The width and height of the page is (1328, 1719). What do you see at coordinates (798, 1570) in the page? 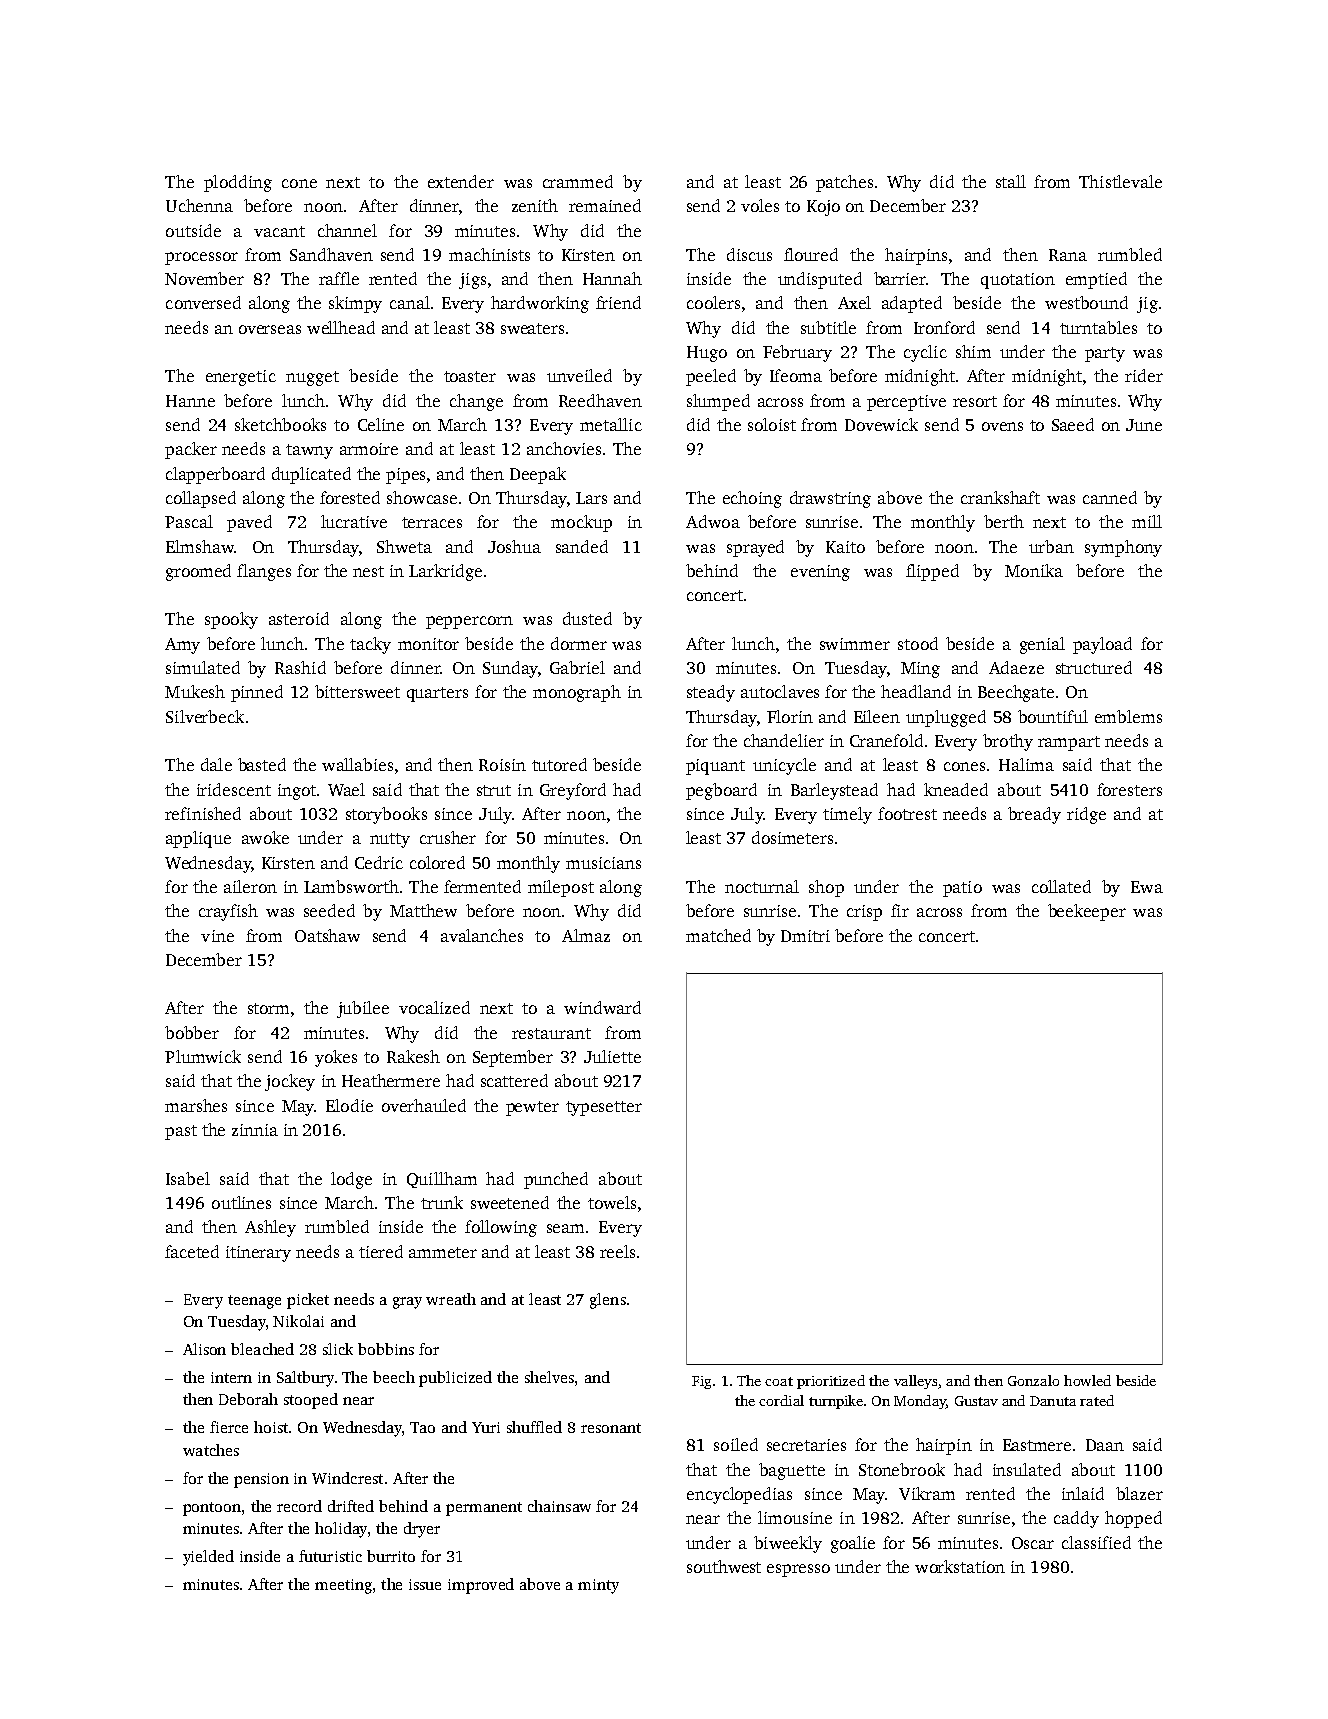
I see `espresso` at bounding box center [798, 1570].
